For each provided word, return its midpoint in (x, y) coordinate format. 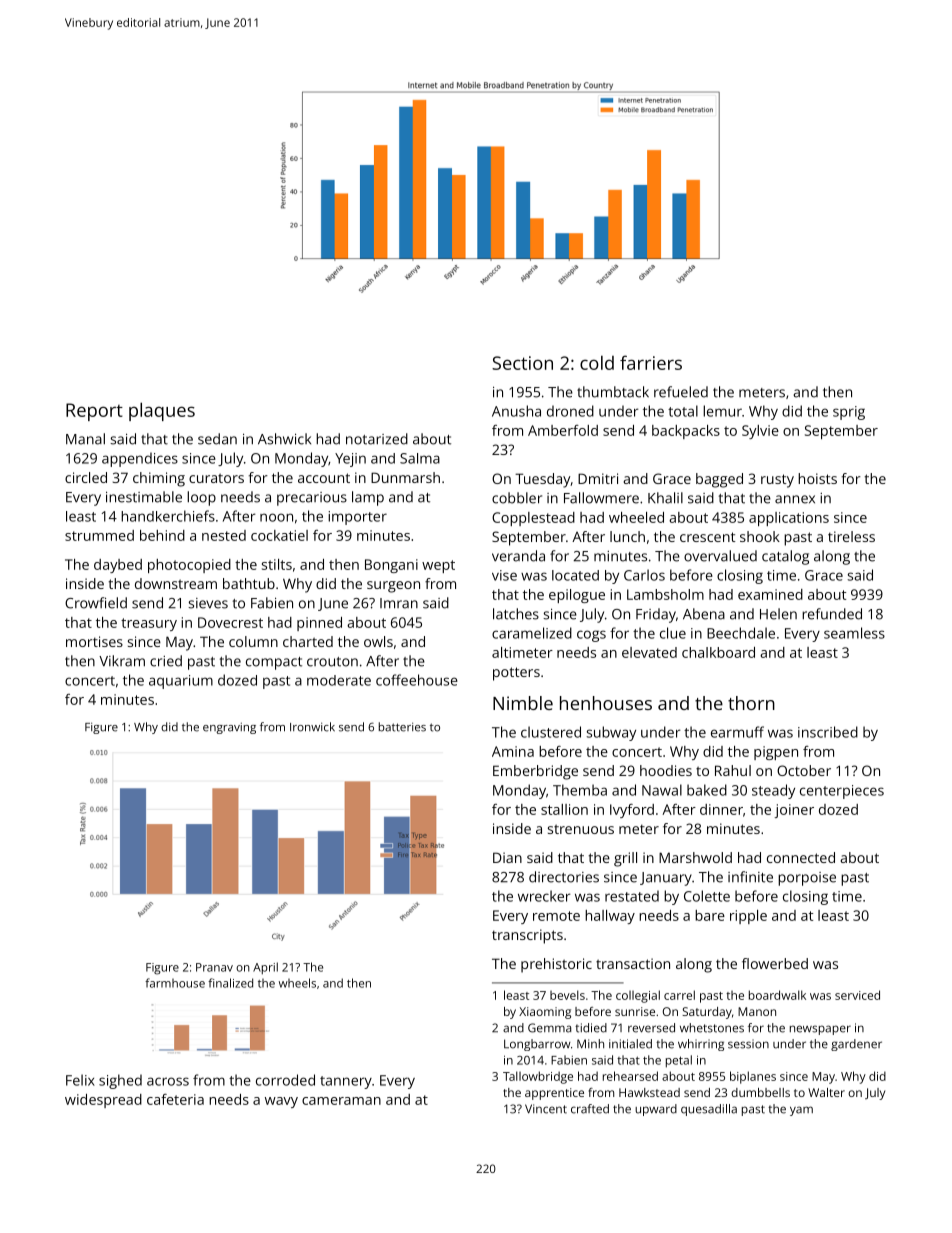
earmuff (737, 732)
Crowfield (96, 603)
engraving (229, 728)
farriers (651, 362)
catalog (785, 557)
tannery (346, 1082)
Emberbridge (535, 772)
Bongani (391, 566)
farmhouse (175, 983)
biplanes (753, 1077)
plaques (162, 411)
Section (522, 363)
